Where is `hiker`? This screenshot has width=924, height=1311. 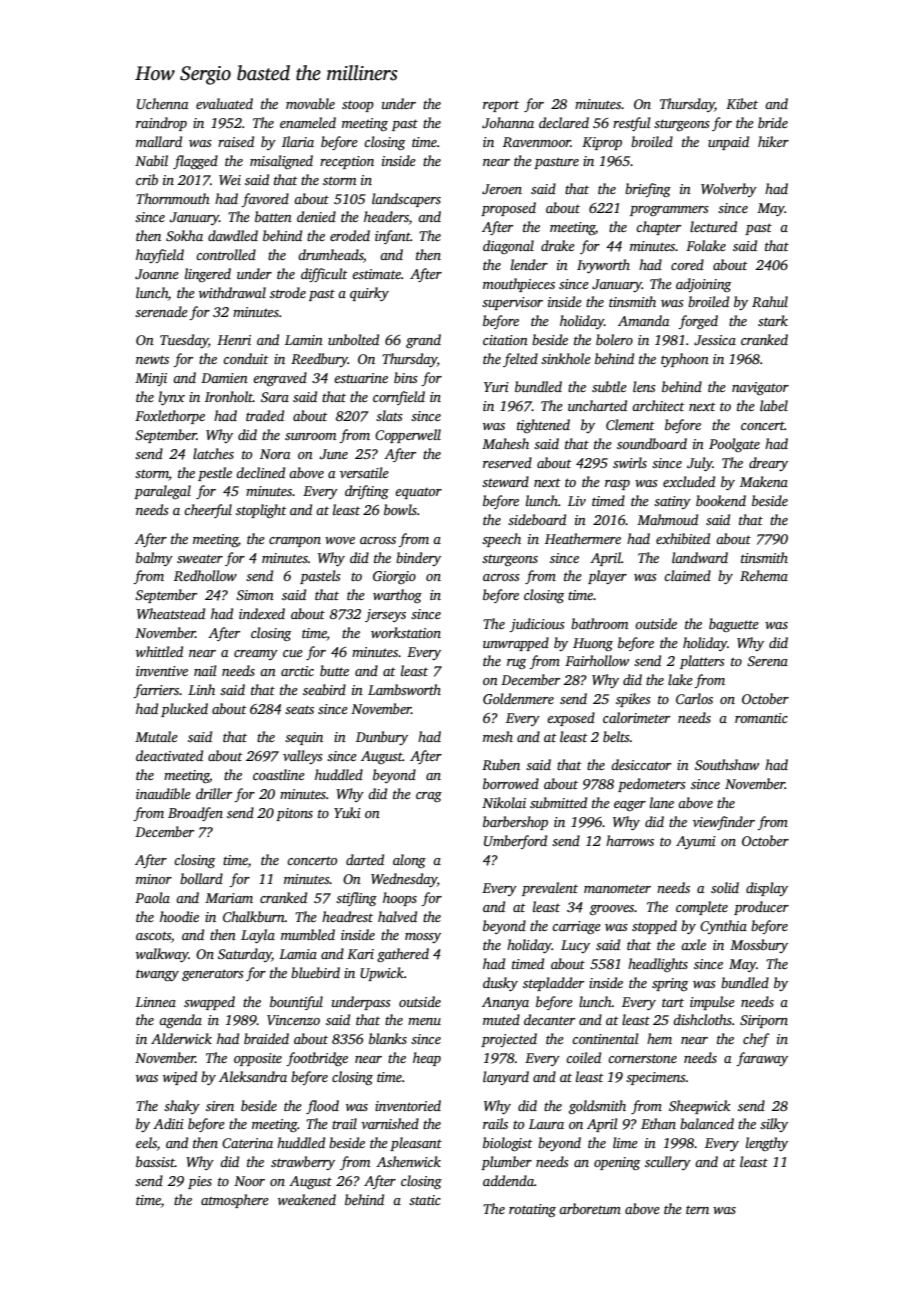 hiker is located at coordinates (773, 141).
